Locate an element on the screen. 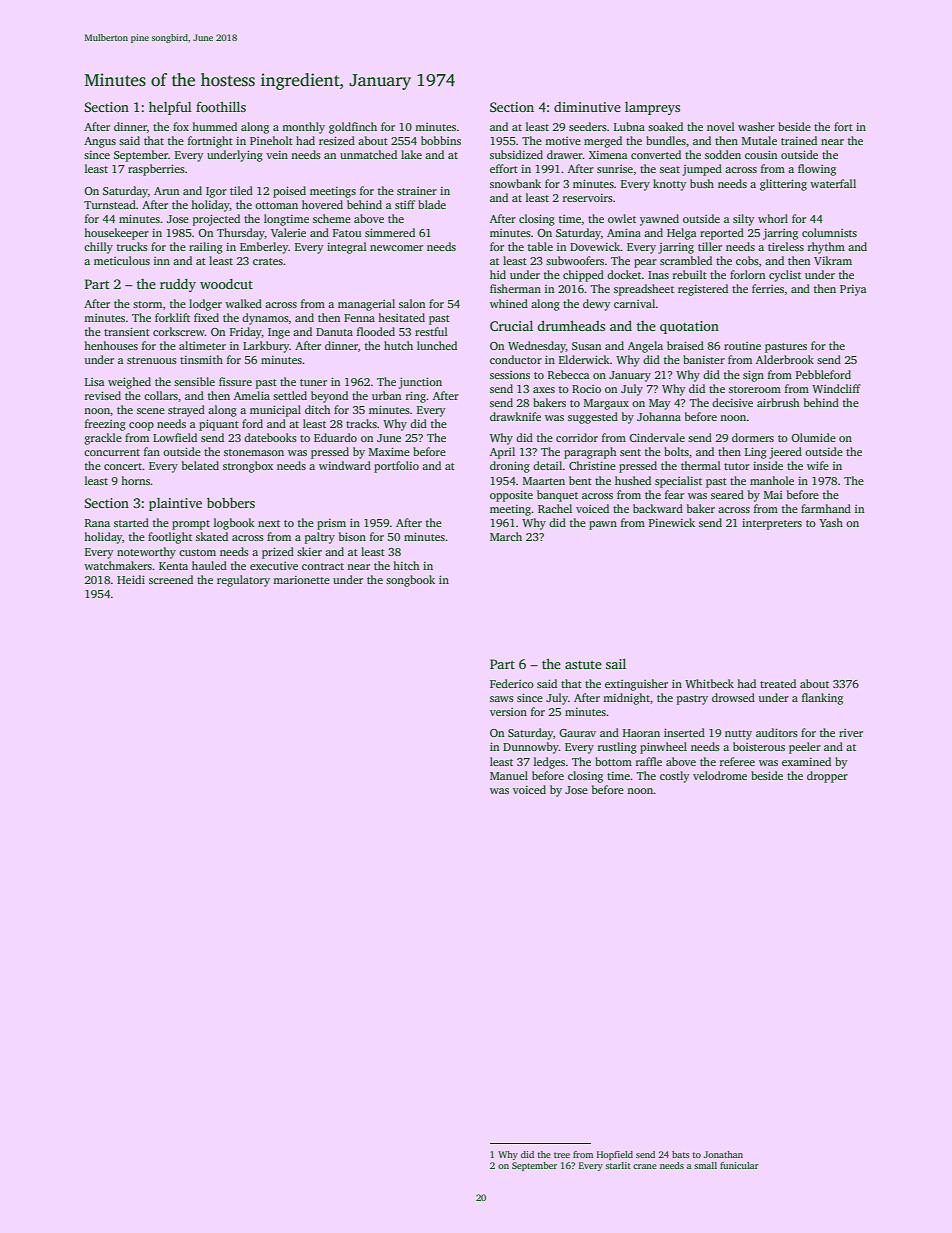 Image resolution: width=952 pixels, height=1233 pixels. Manuel is located at coordinates (509, 775).
